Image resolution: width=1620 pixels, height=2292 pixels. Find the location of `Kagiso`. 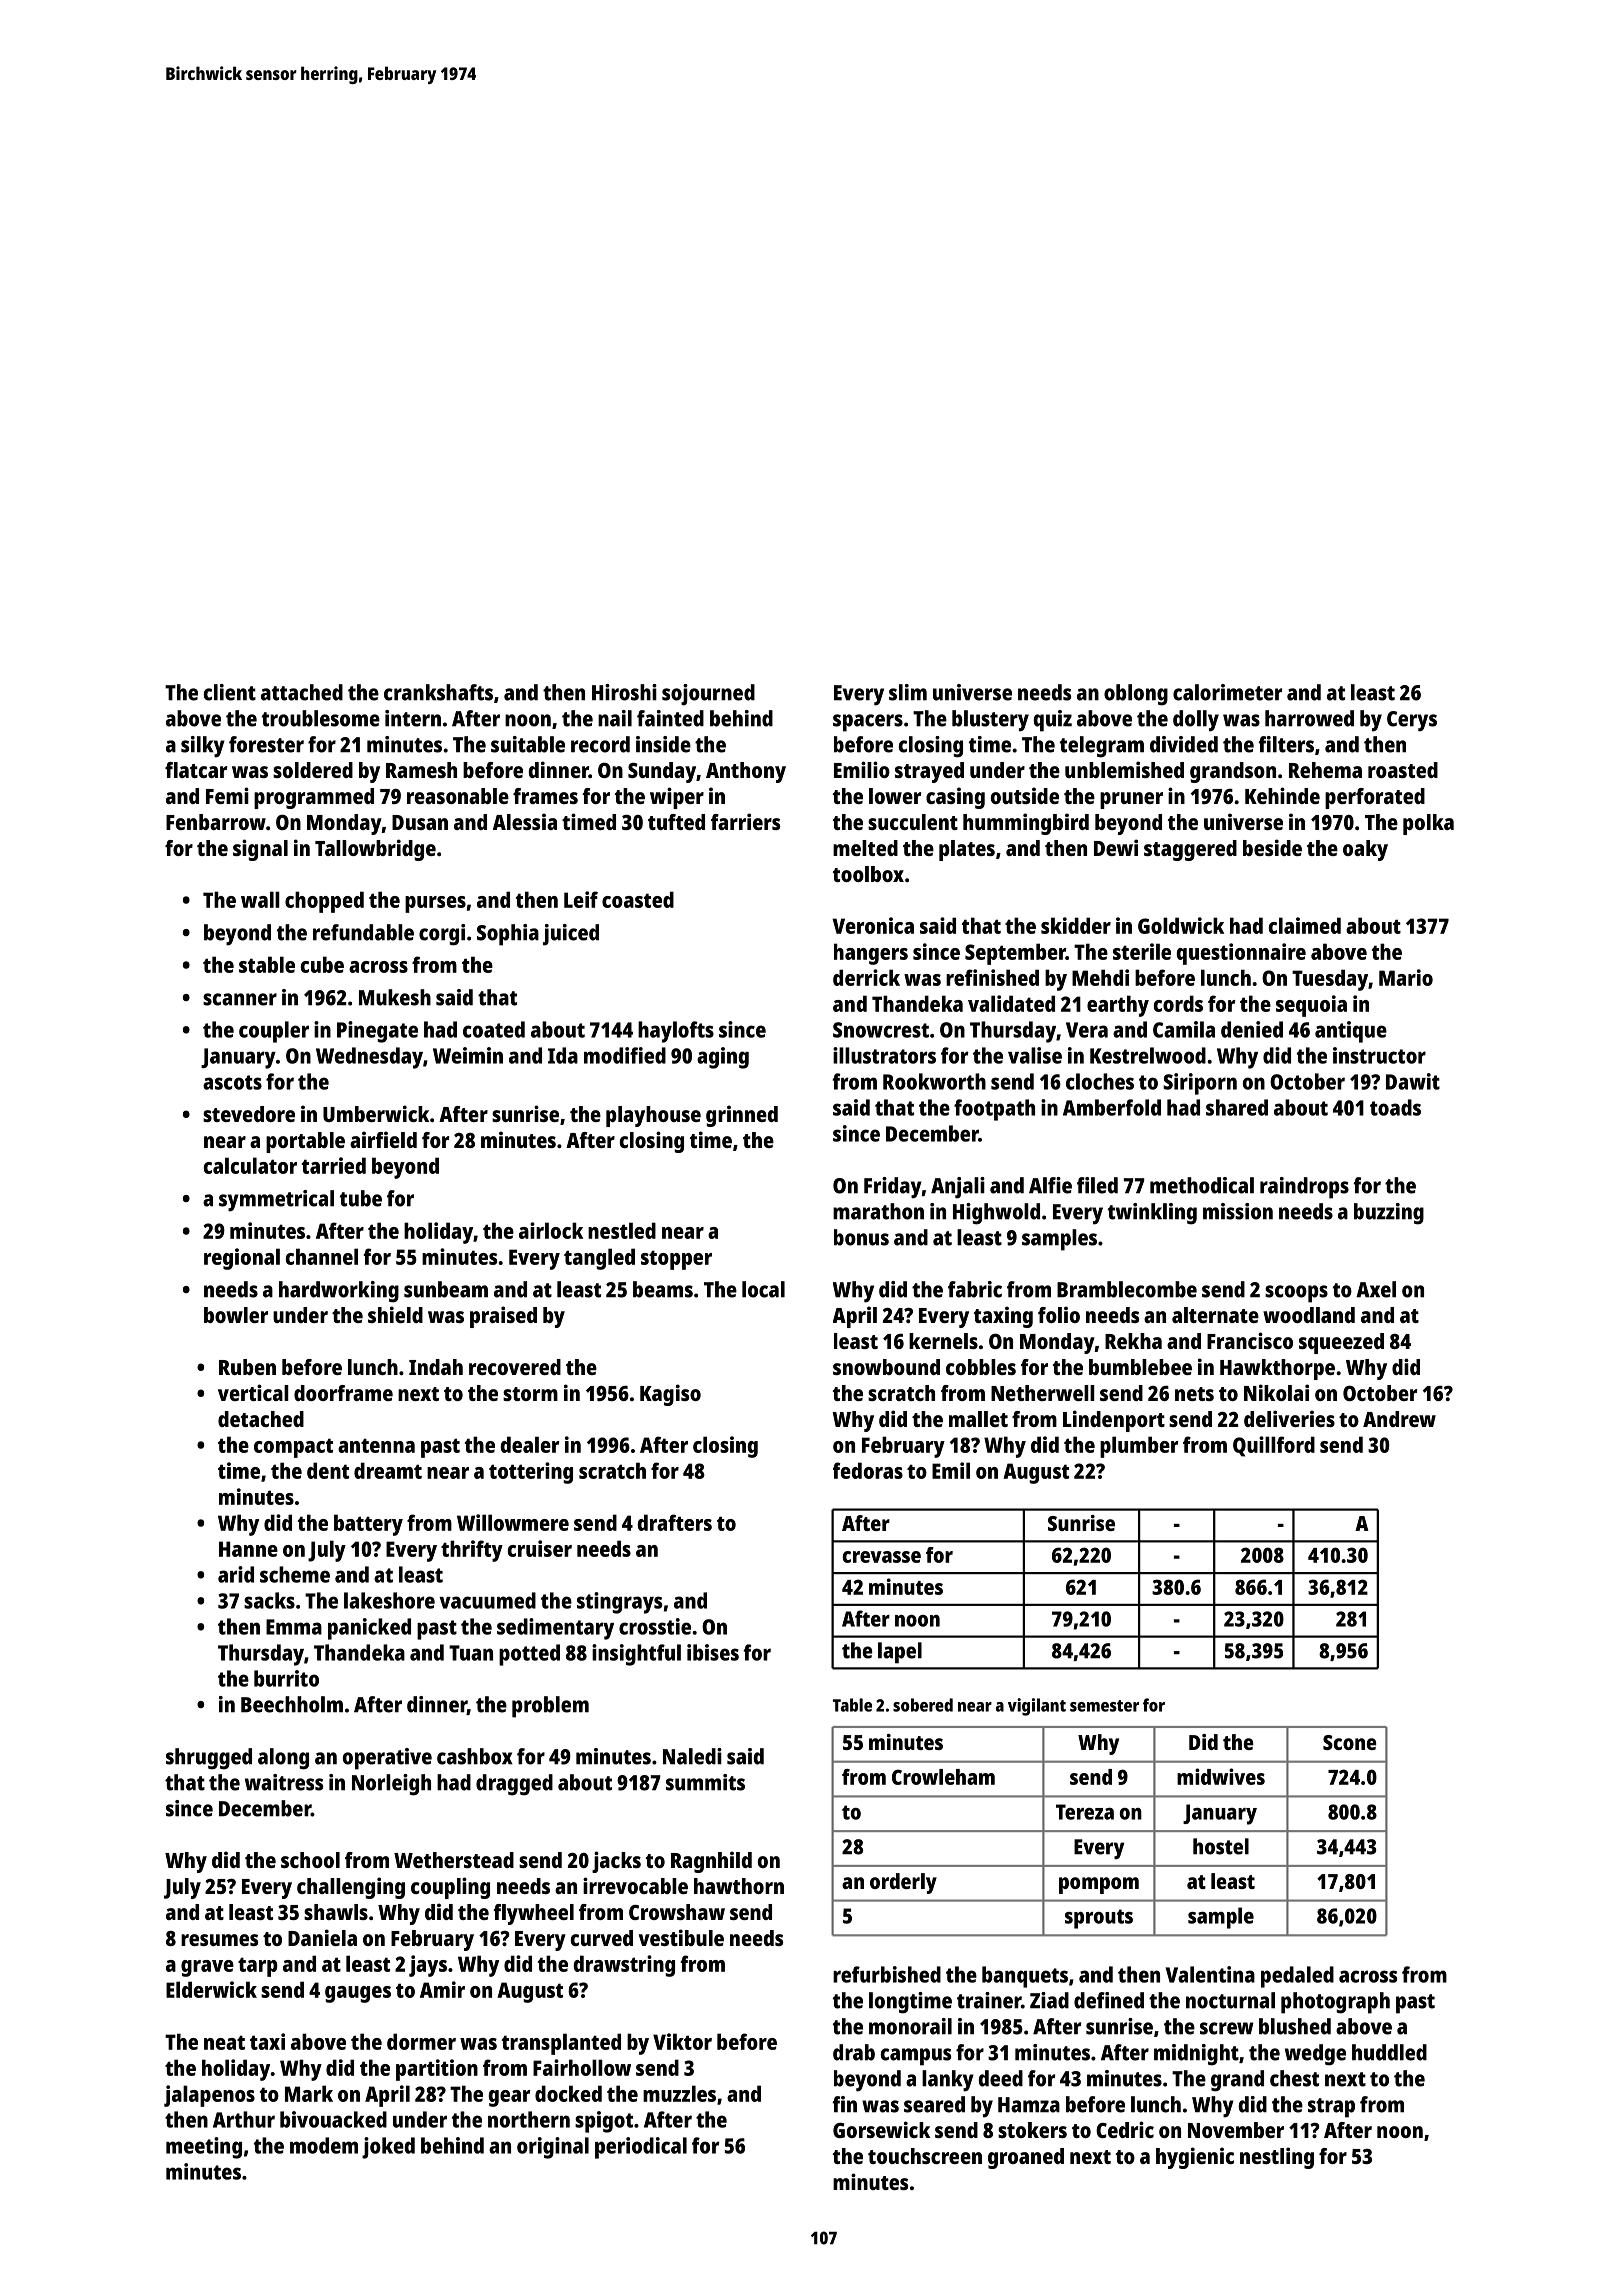

Kagiso is located at coordinates (670, 1395).
